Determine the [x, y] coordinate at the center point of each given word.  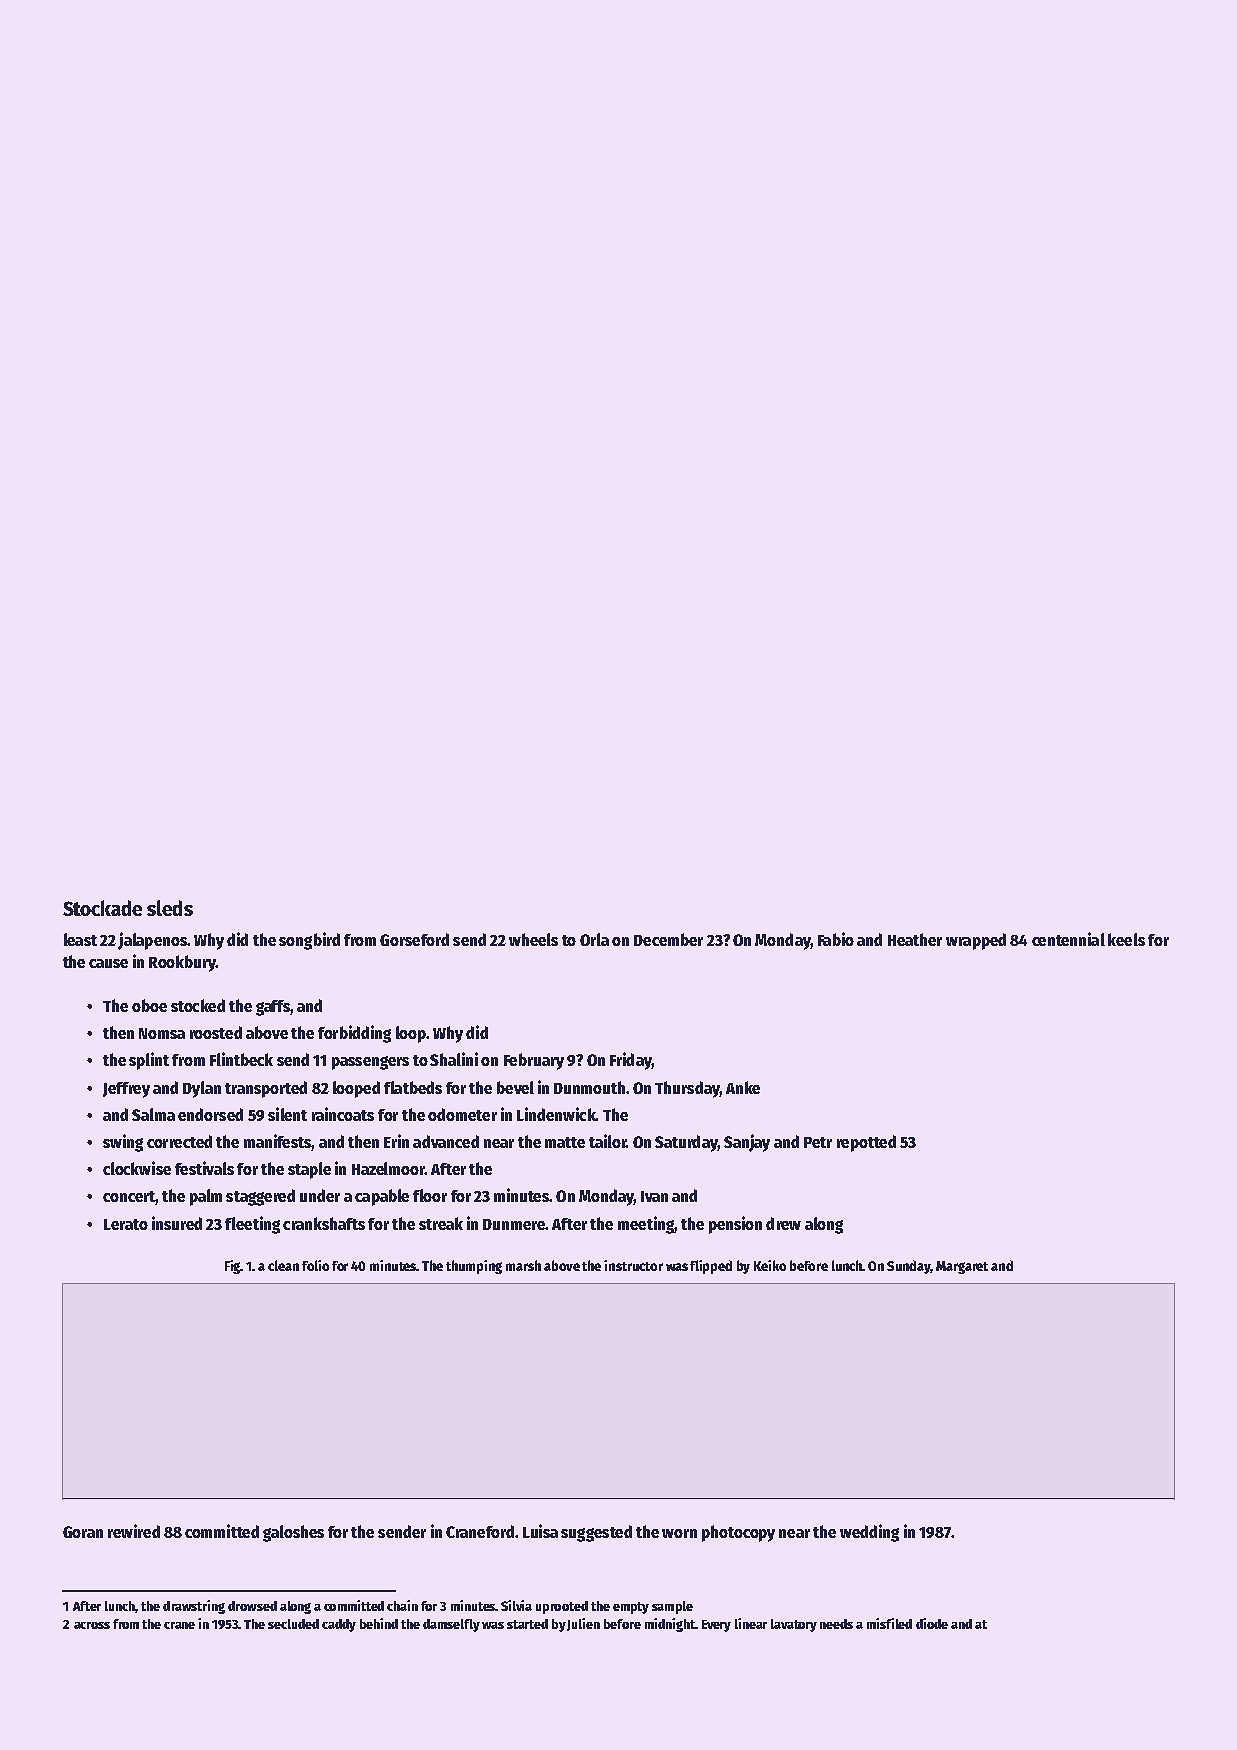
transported [266, 1089]
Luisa [540, 1531]
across [92, 1625]
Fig [233, 1267]
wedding [869, 1533]
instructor [633, 1265]
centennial [1068, 939]
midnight [670, 1625]
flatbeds [413, 1087]
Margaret [962, 1267]
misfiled [889, 1623]
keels [1126, 939]
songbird [309, 941]
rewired [134, 1531]
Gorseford [414, 939]
